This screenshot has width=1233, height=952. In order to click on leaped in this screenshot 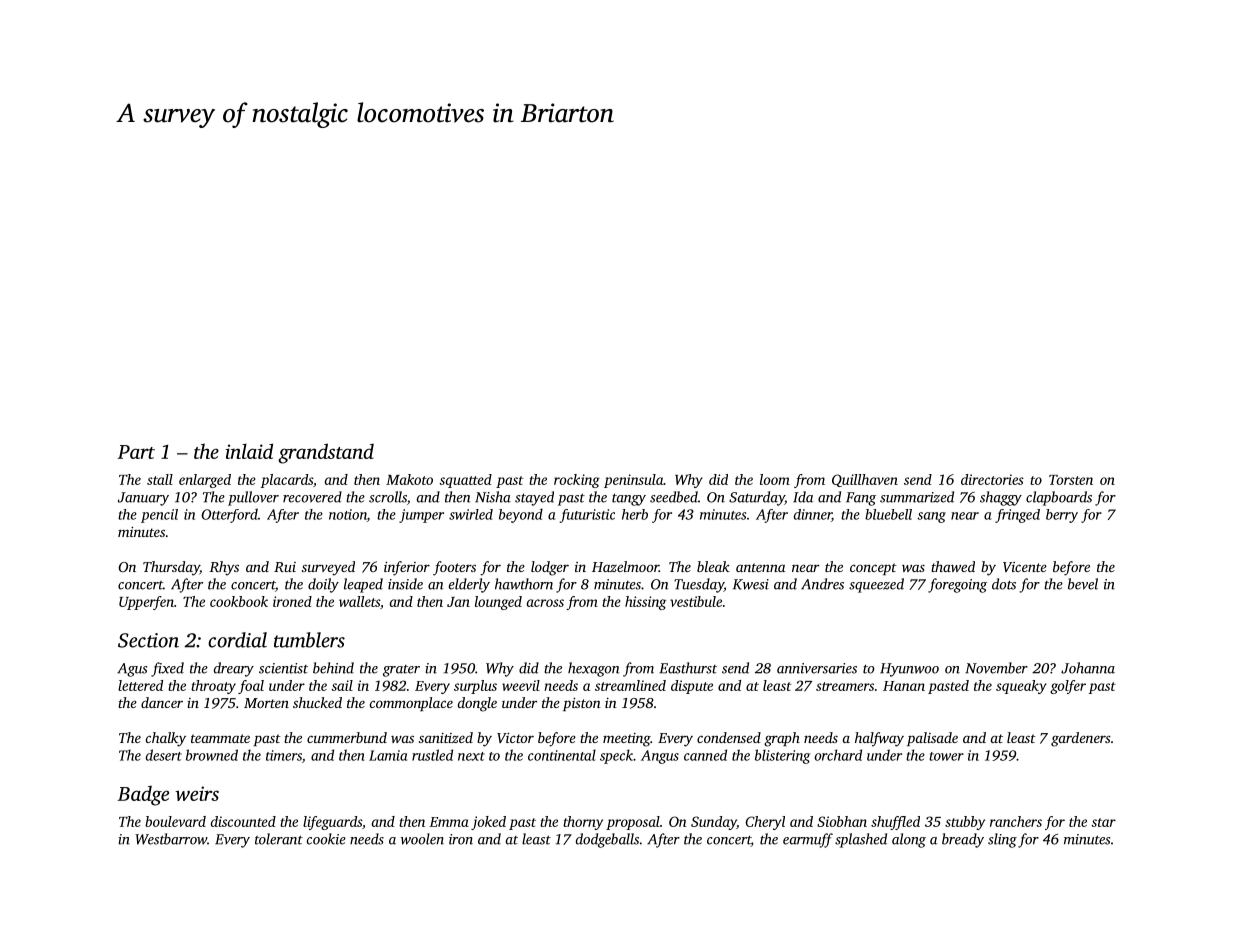, I will do `click(363, 585)`.
